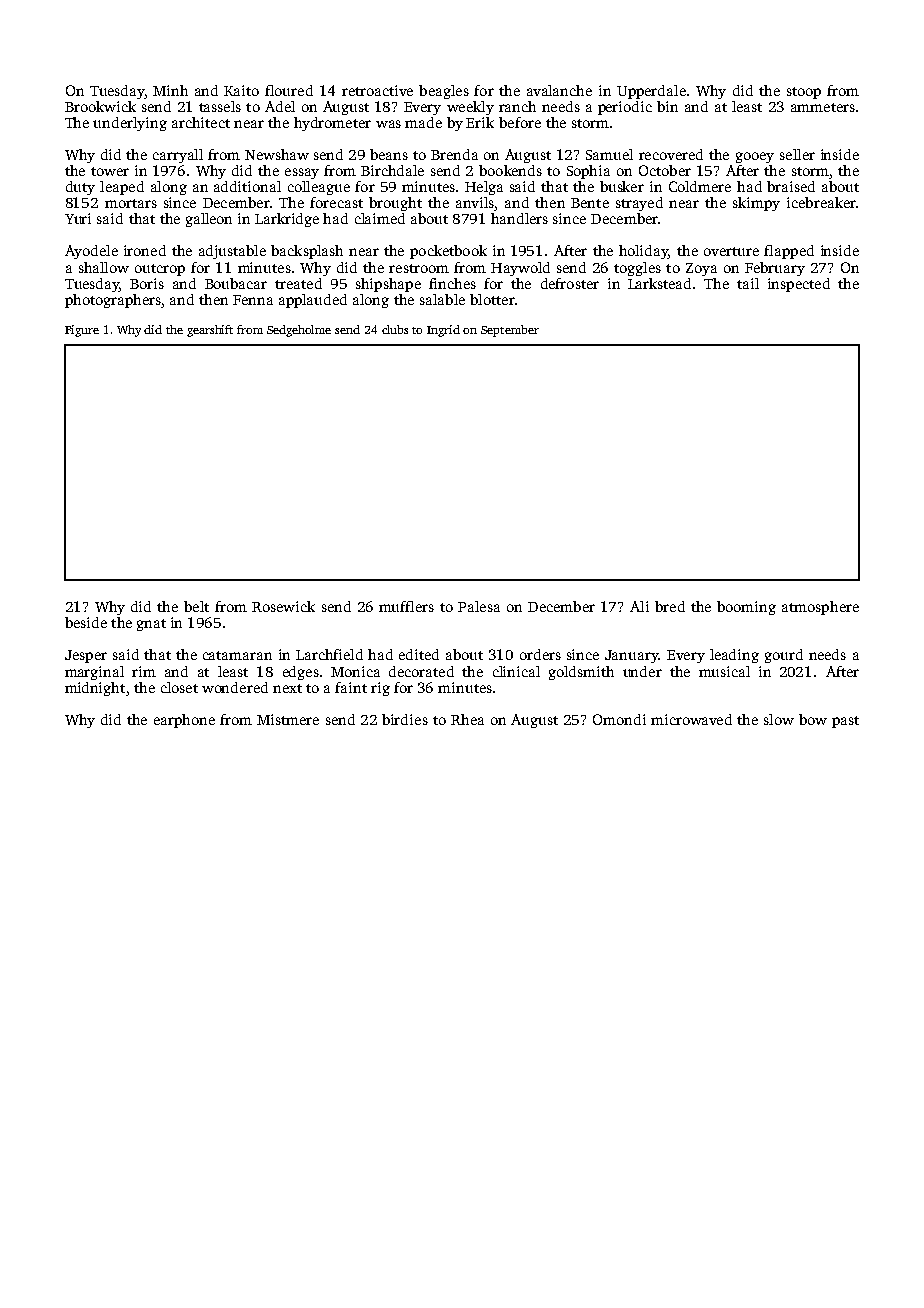 This screenshot has width=924, height=1308. I want to click on ironed, so click(145, 250).
